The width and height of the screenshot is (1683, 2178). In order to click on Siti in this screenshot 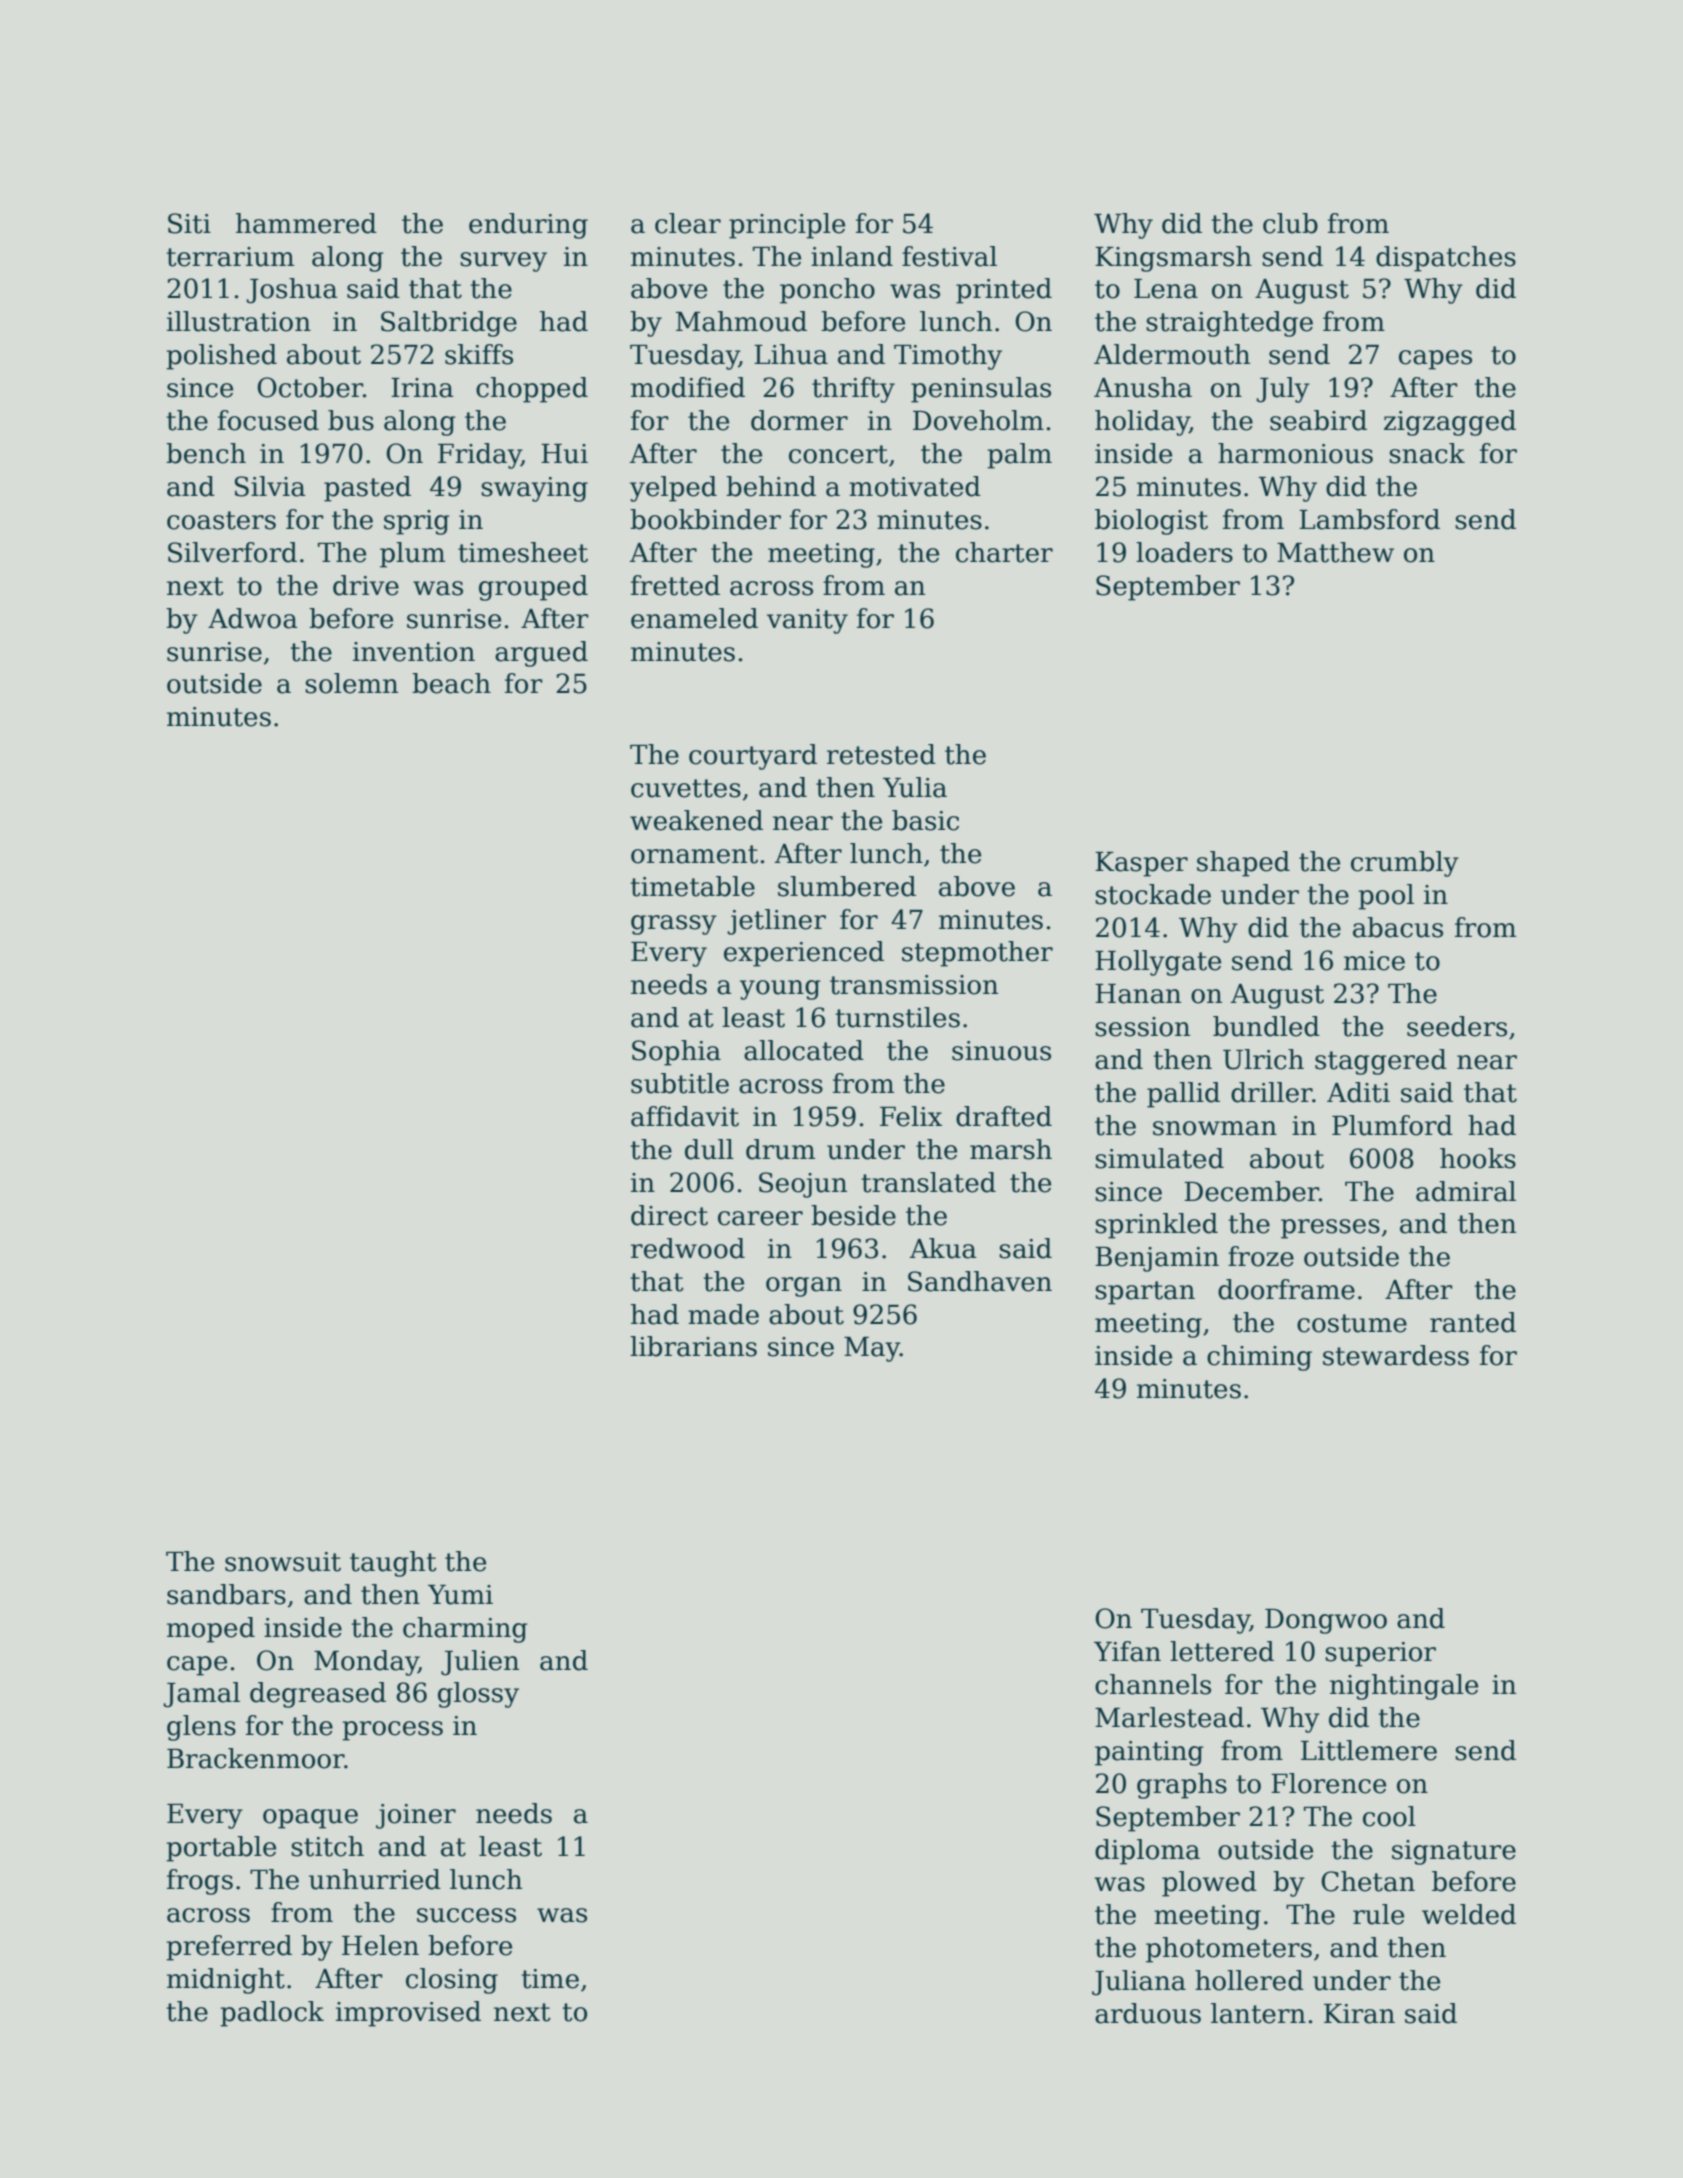, I will do `click(189, 223)`.
